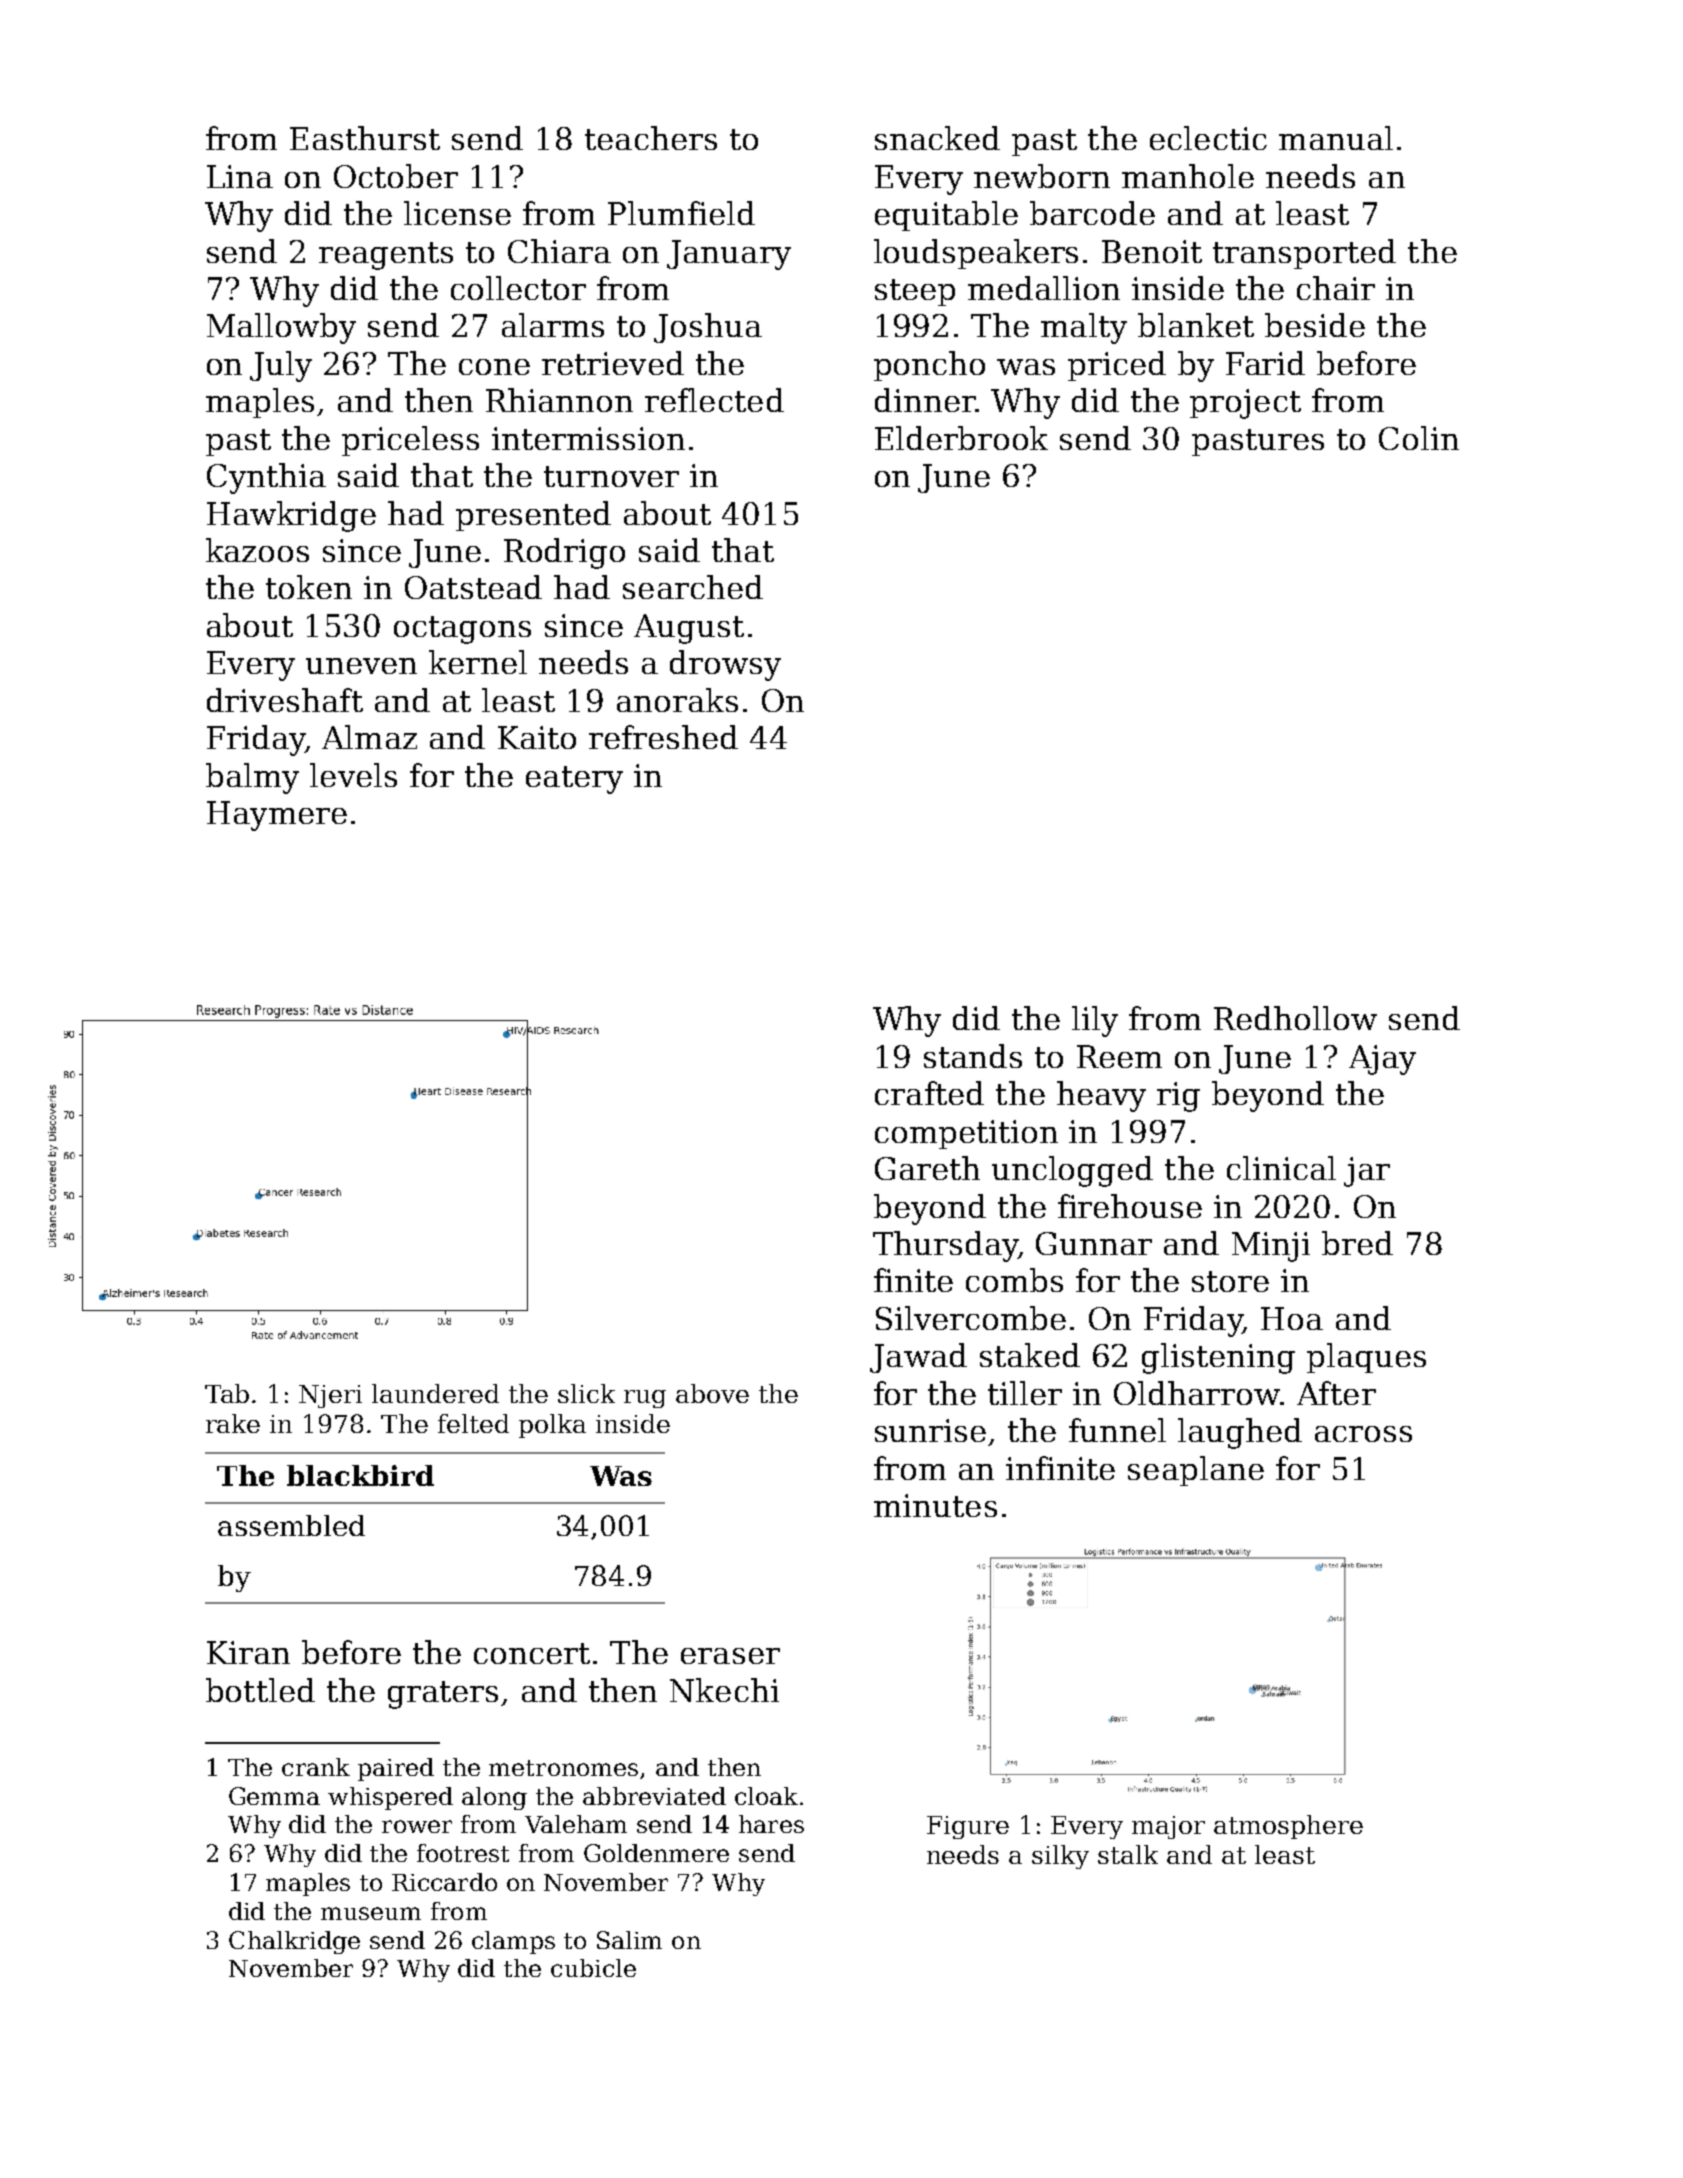 This screenshot has height=2178, width=1683. What do you see at coordinates (1265, 363) in the screenshot?
I see `Farid` at bounding box center [1265, 363].
